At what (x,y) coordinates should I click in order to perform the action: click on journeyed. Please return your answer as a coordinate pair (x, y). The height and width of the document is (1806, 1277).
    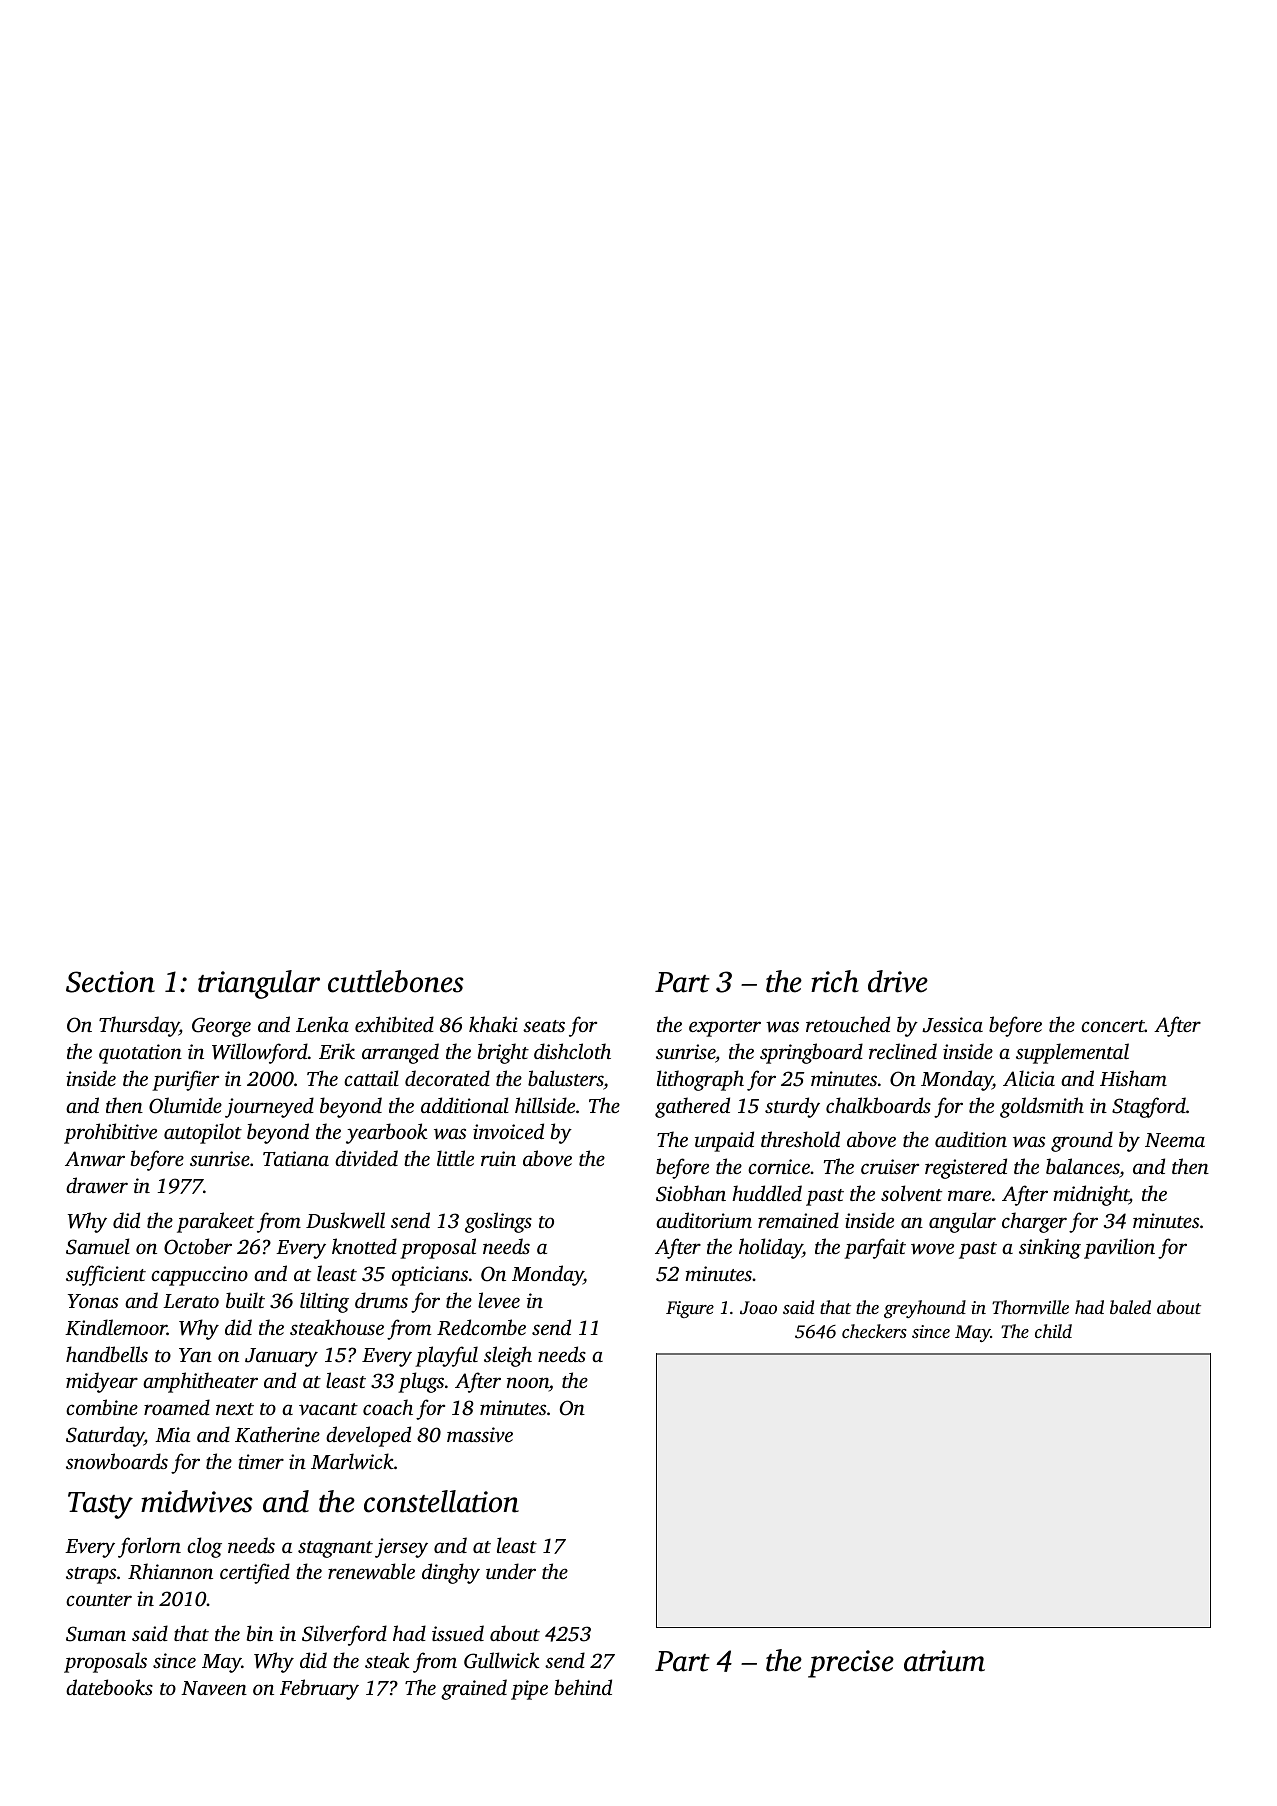
    Looking at the image, I should click on (269, 1107).
